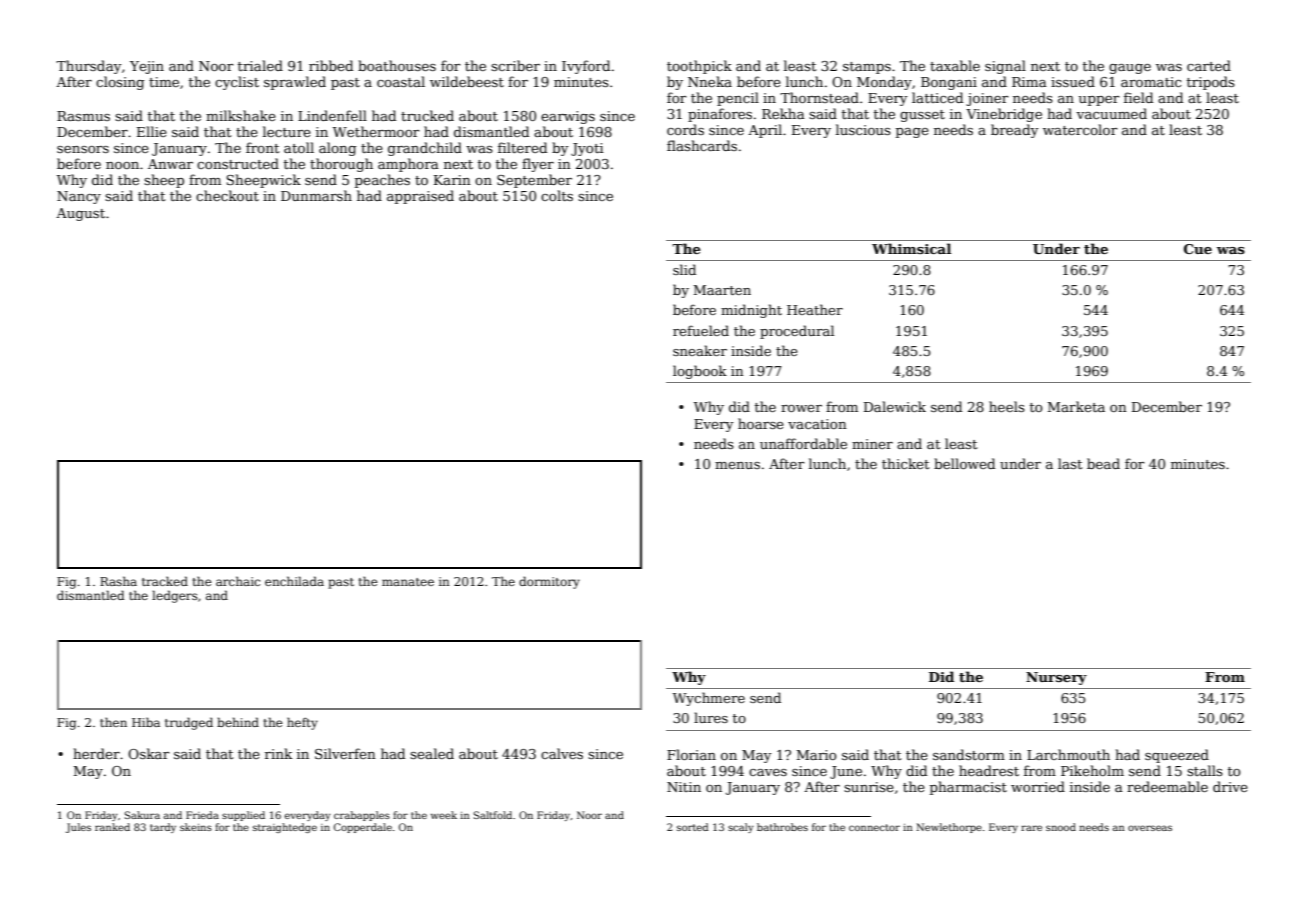 The height and width of the screenshot is (924, 1308). I want to click on Jules, so click(78, 828).
